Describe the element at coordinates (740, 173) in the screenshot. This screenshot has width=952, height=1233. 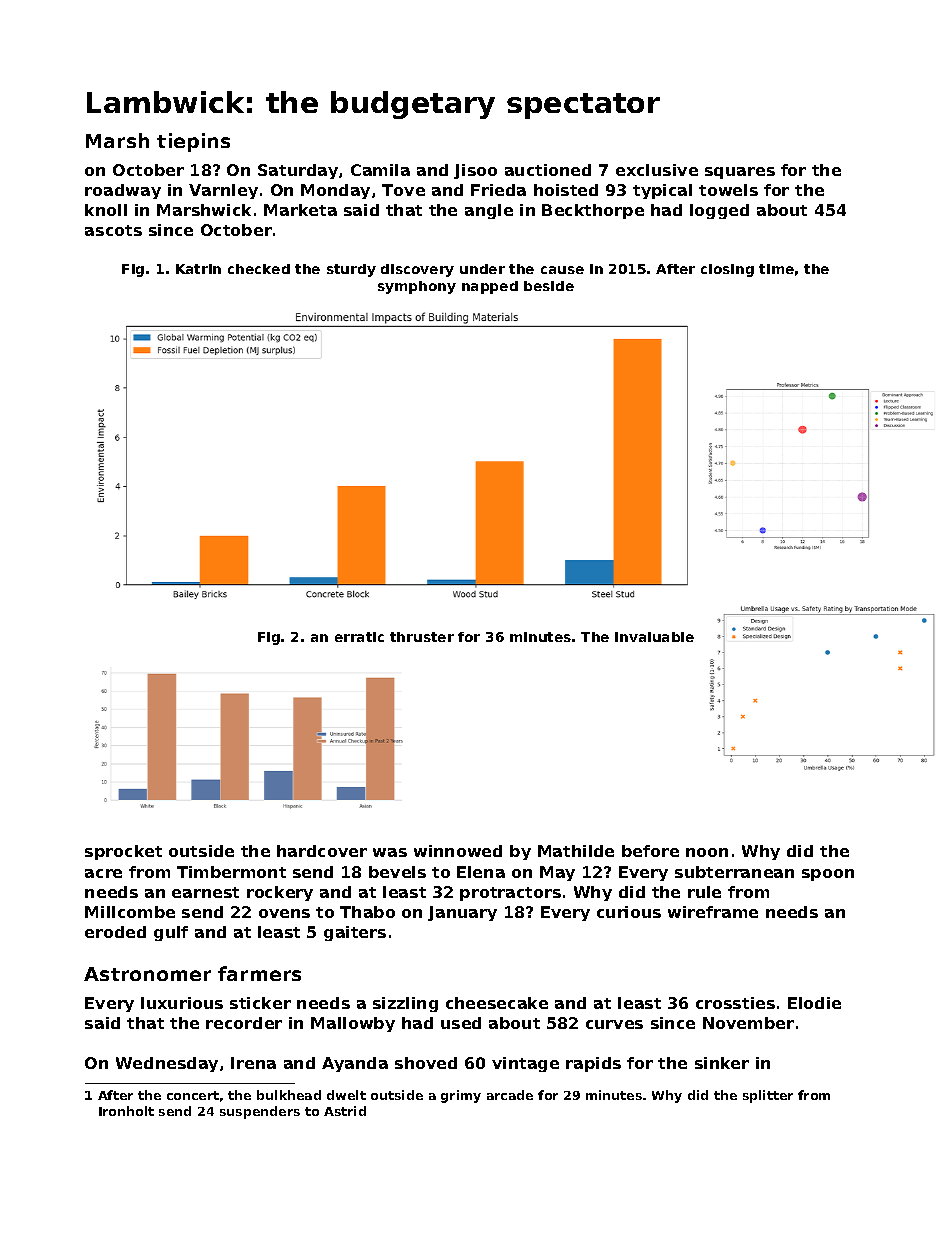
I see `squares` at that location.
